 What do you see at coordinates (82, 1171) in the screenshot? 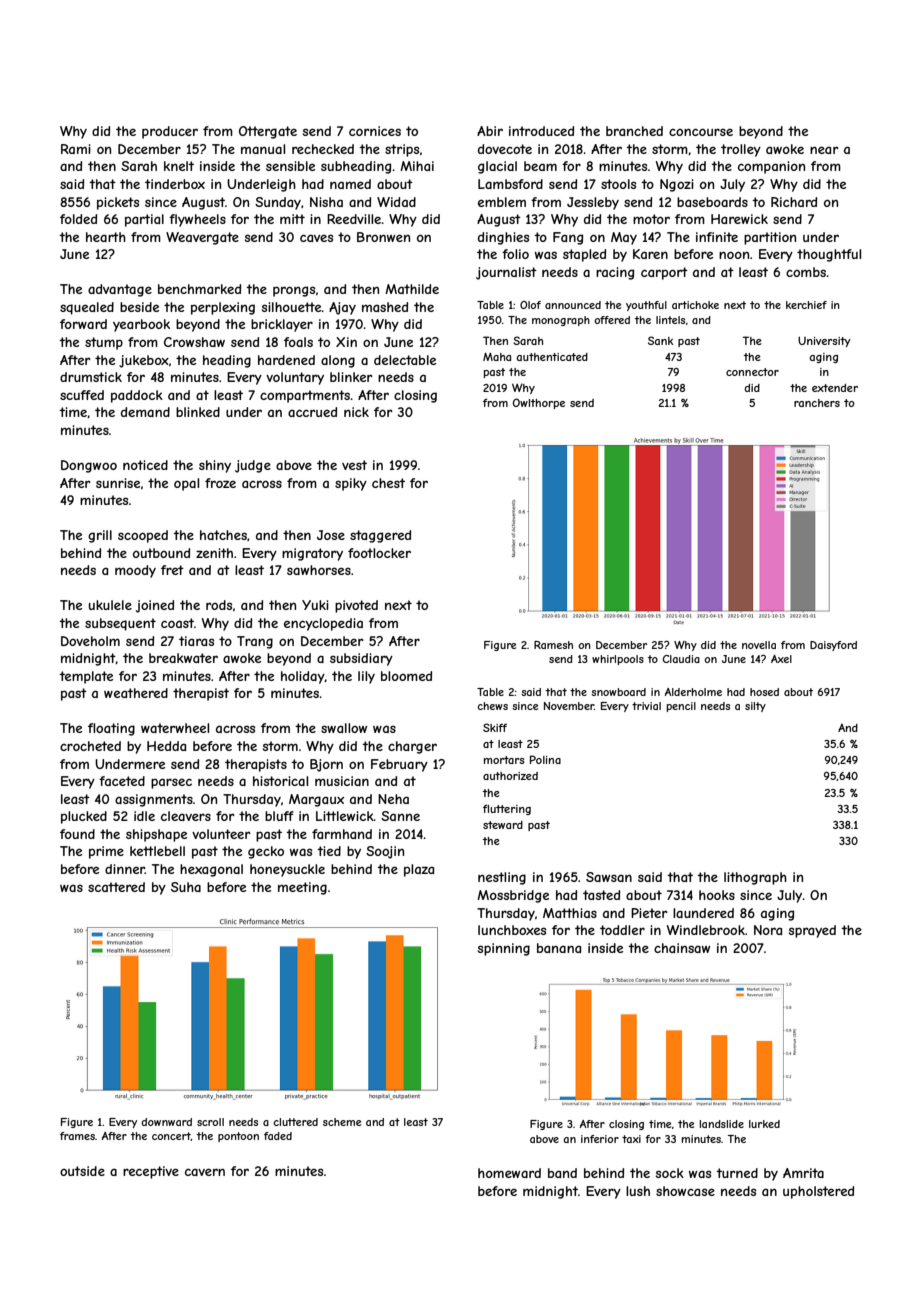
I see `outside` at bounding box center [82, 1171].
